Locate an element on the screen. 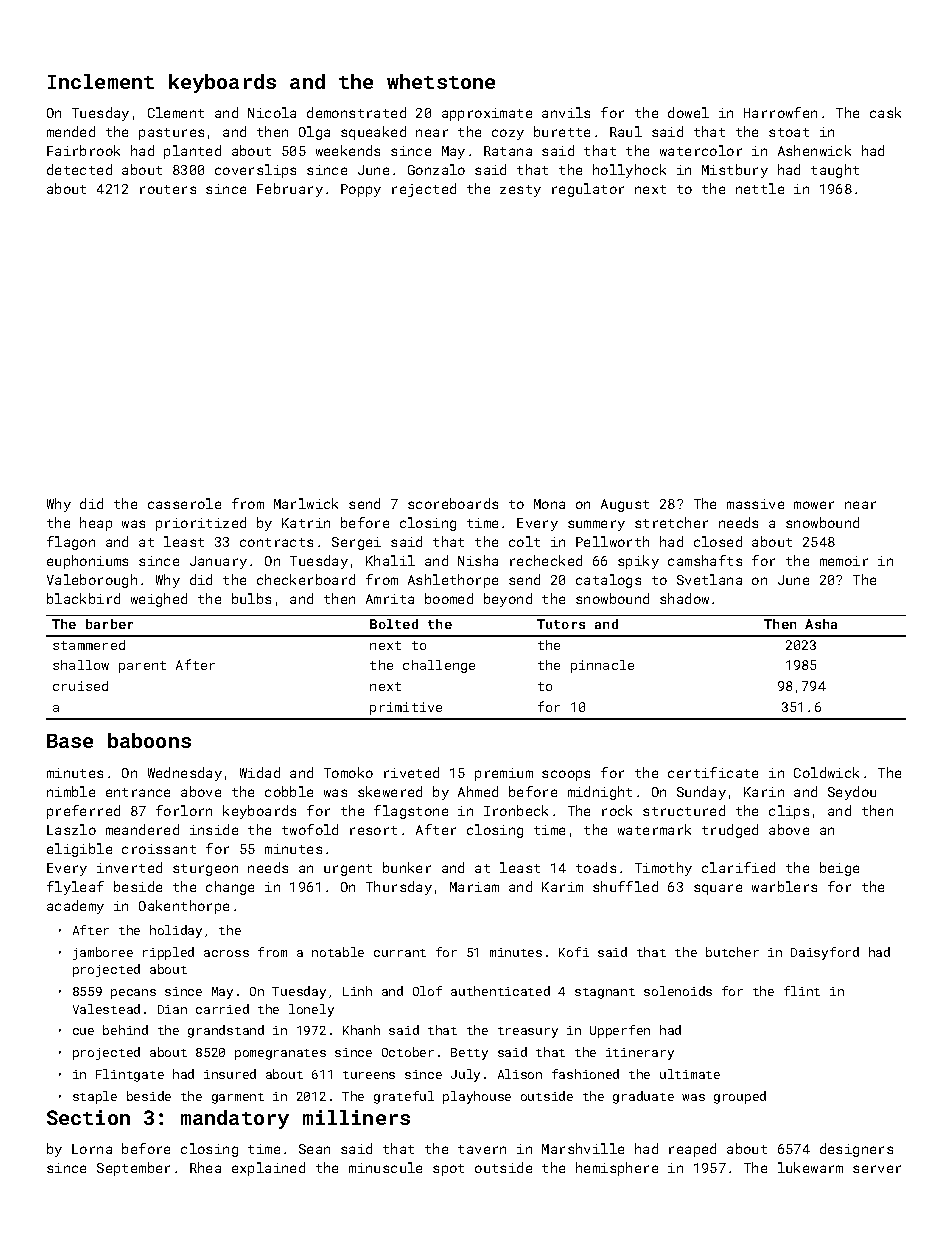 This screenshot has height=1233, width=952. pastures is located at coordinates (171, 134).
